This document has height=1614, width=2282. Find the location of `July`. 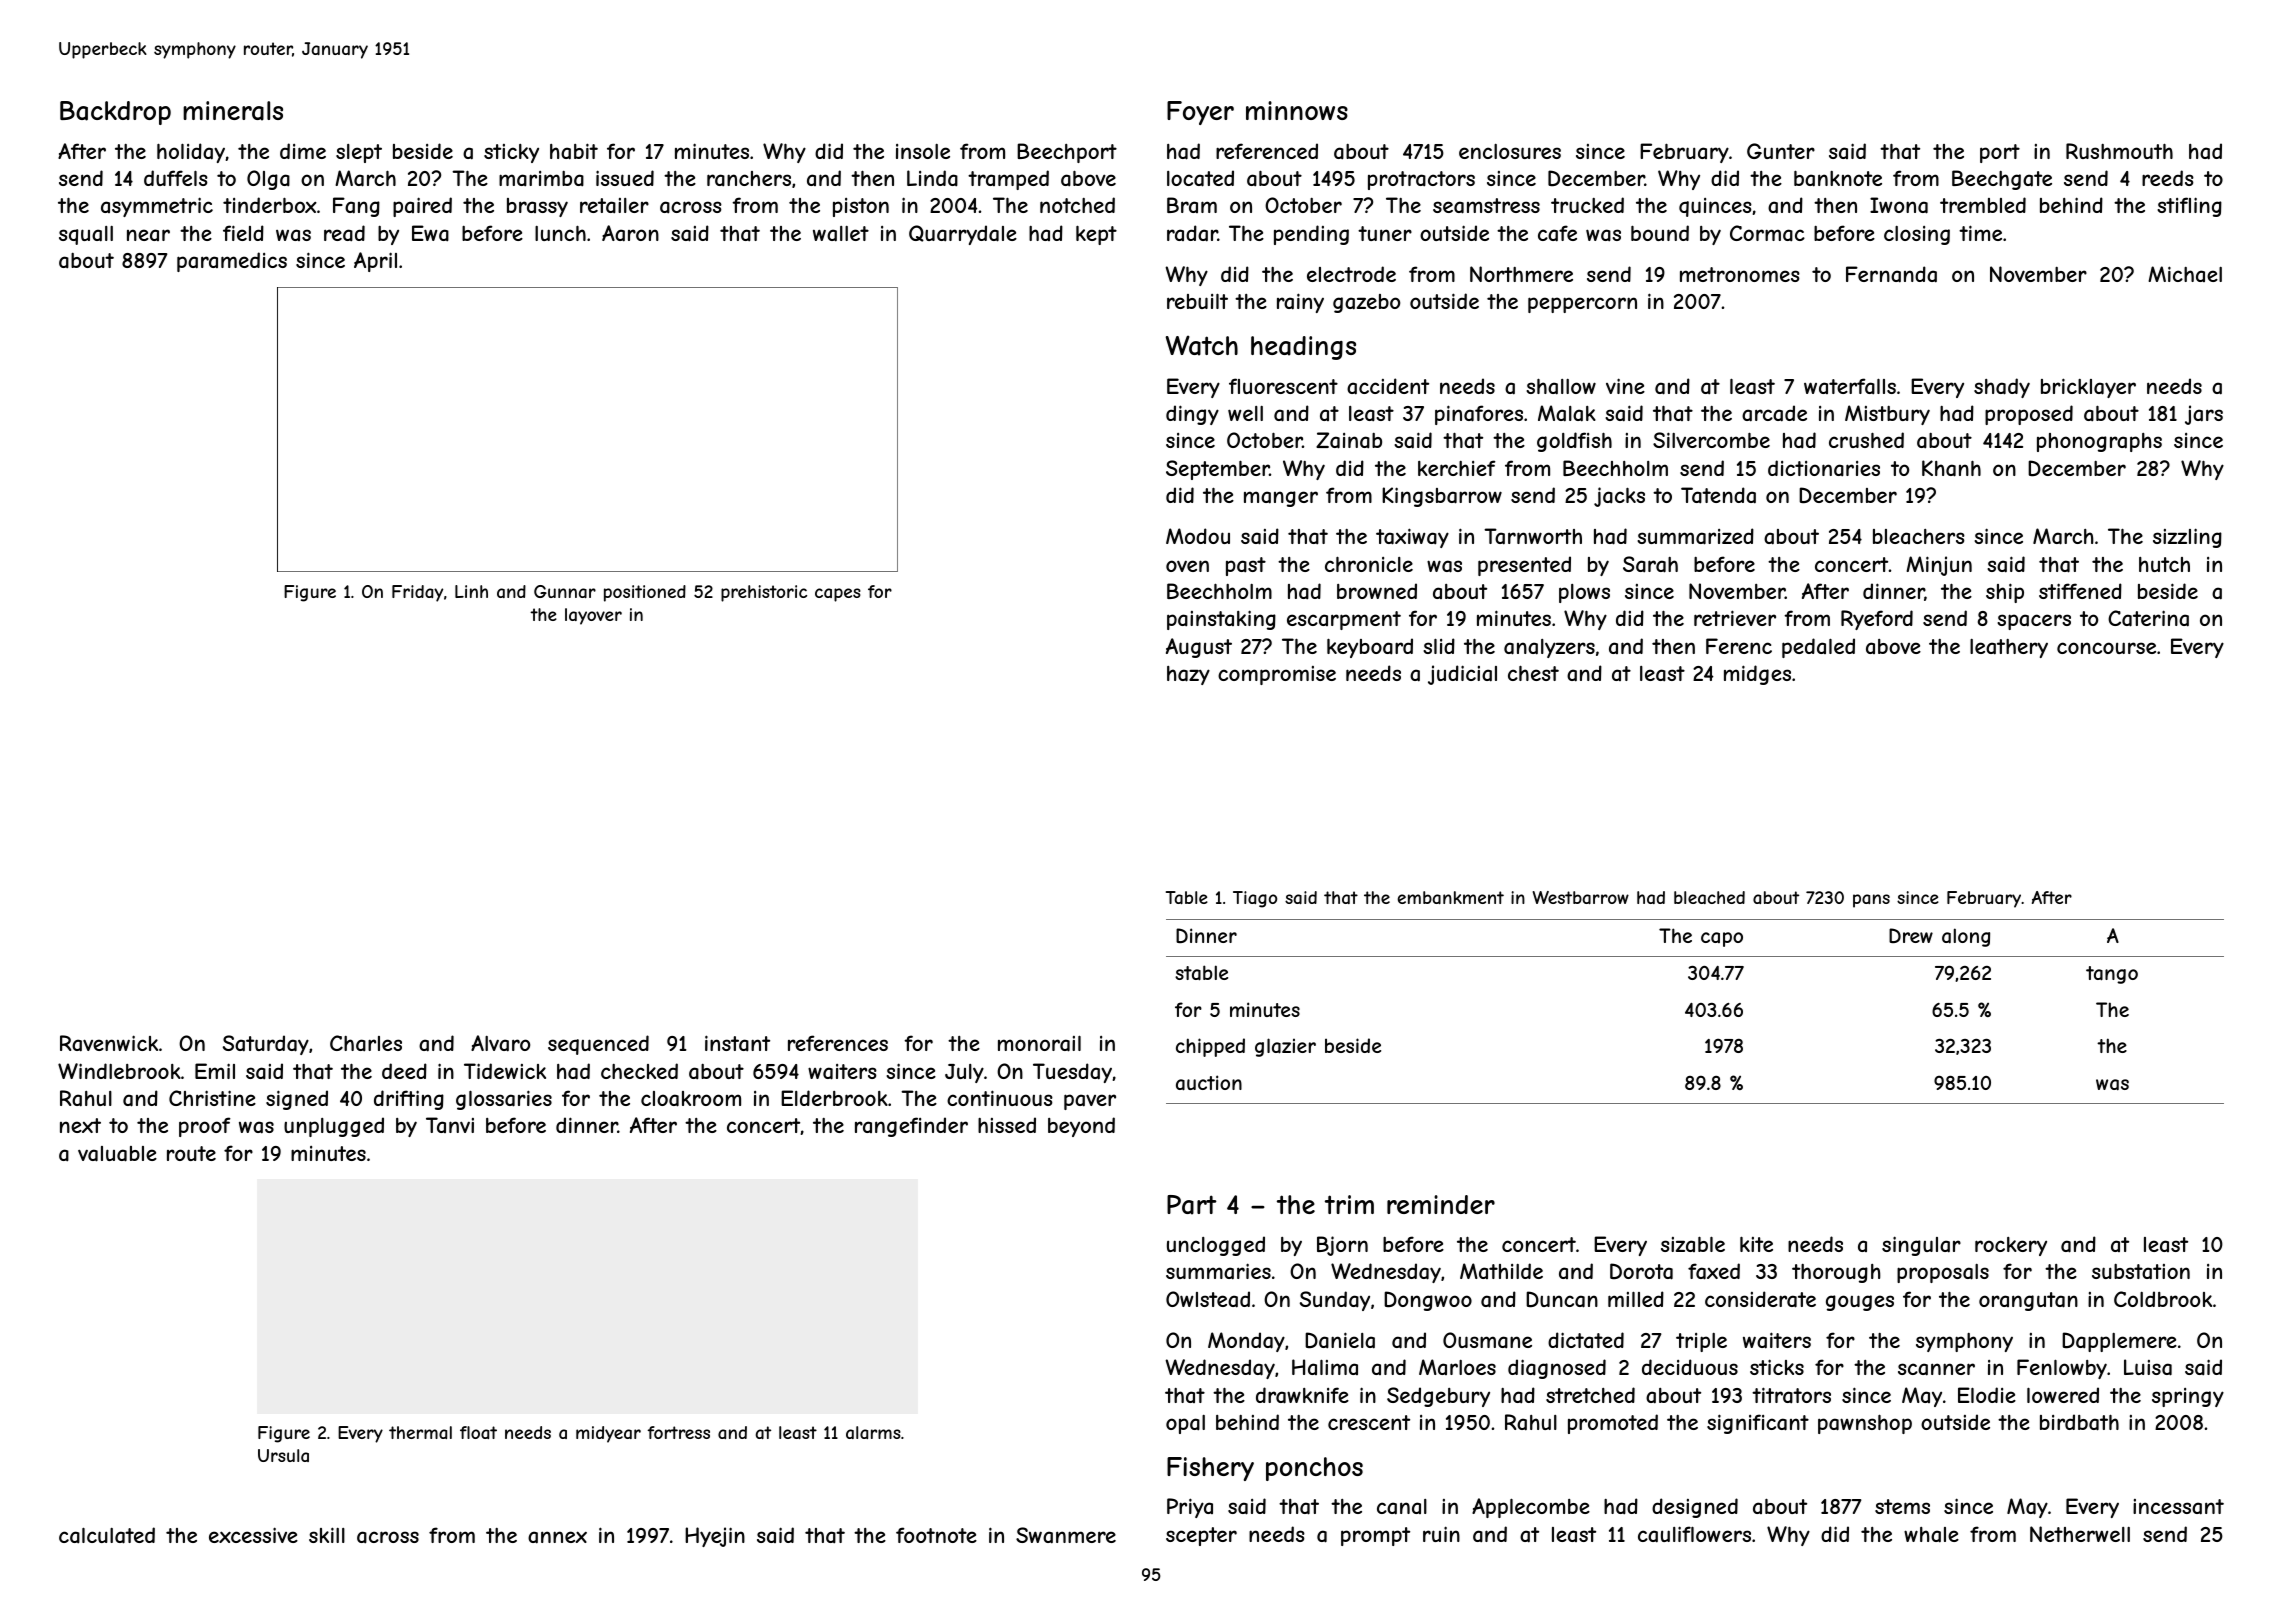

July is located at coordinates (964, 1073).
